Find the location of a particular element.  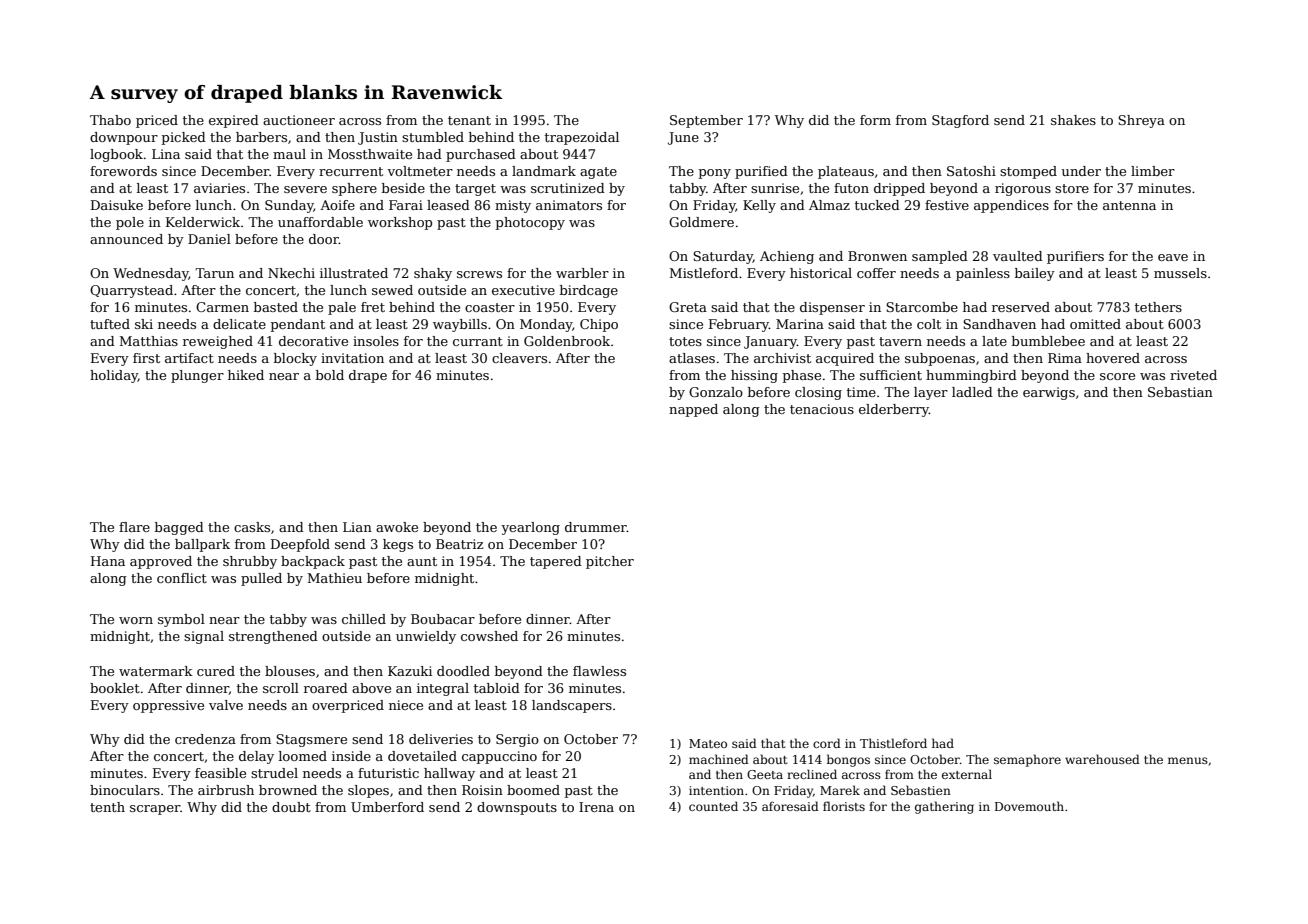

Dovemouth is located at coordinates (1029, 806).
